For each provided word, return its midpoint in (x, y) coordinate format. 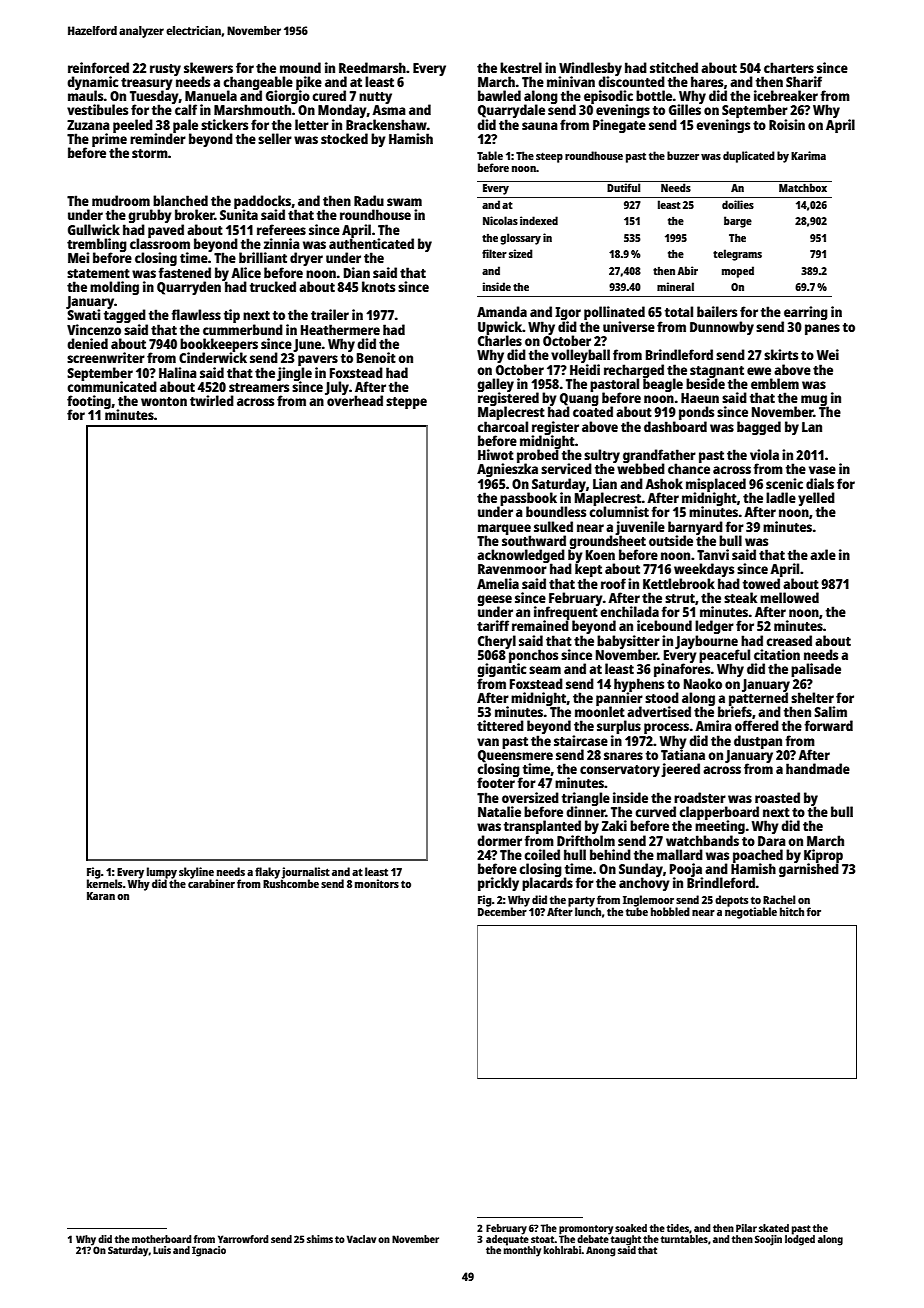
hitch (792, 911)
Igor (568, 313)
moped (738, 272)
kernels (104, 883)
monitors (377, 883)
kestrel (521, 67)
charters (789, 67)
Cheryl (497, 642)
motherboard (161, 1239)
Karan (101, 896)
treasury (147, 84)
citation (777, 654)
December (502, 911)
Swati (83, 315)
